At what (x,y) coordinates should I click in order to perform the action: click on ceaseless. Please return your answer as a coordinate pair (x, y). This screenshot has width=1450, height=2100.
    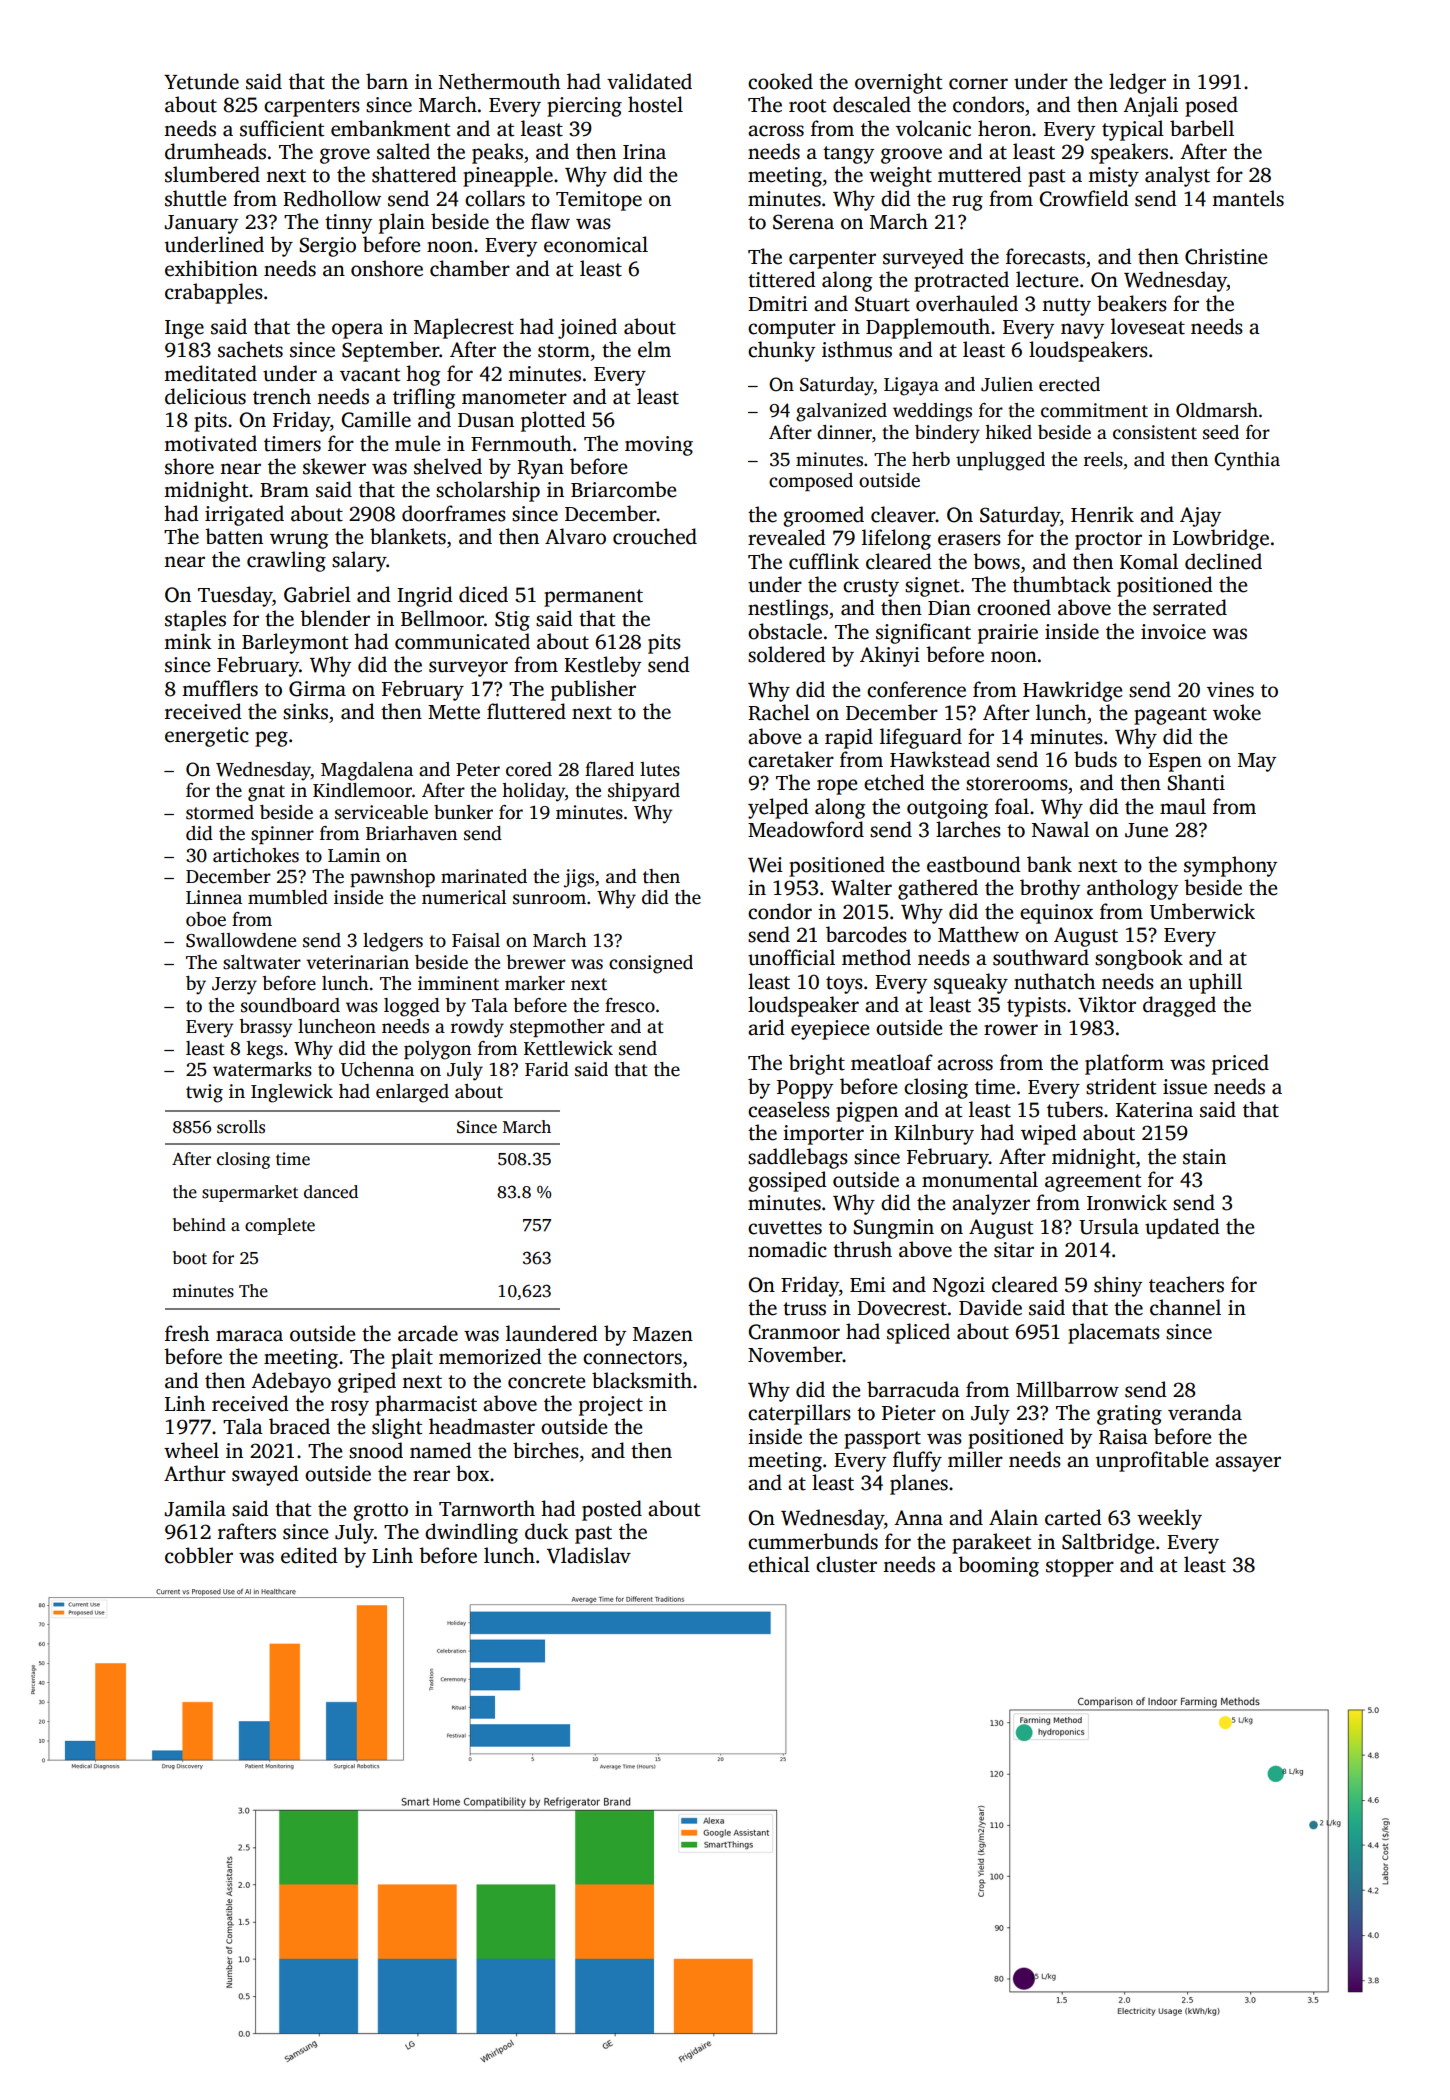
    Looking at the image, I should click on (789, 1109).
